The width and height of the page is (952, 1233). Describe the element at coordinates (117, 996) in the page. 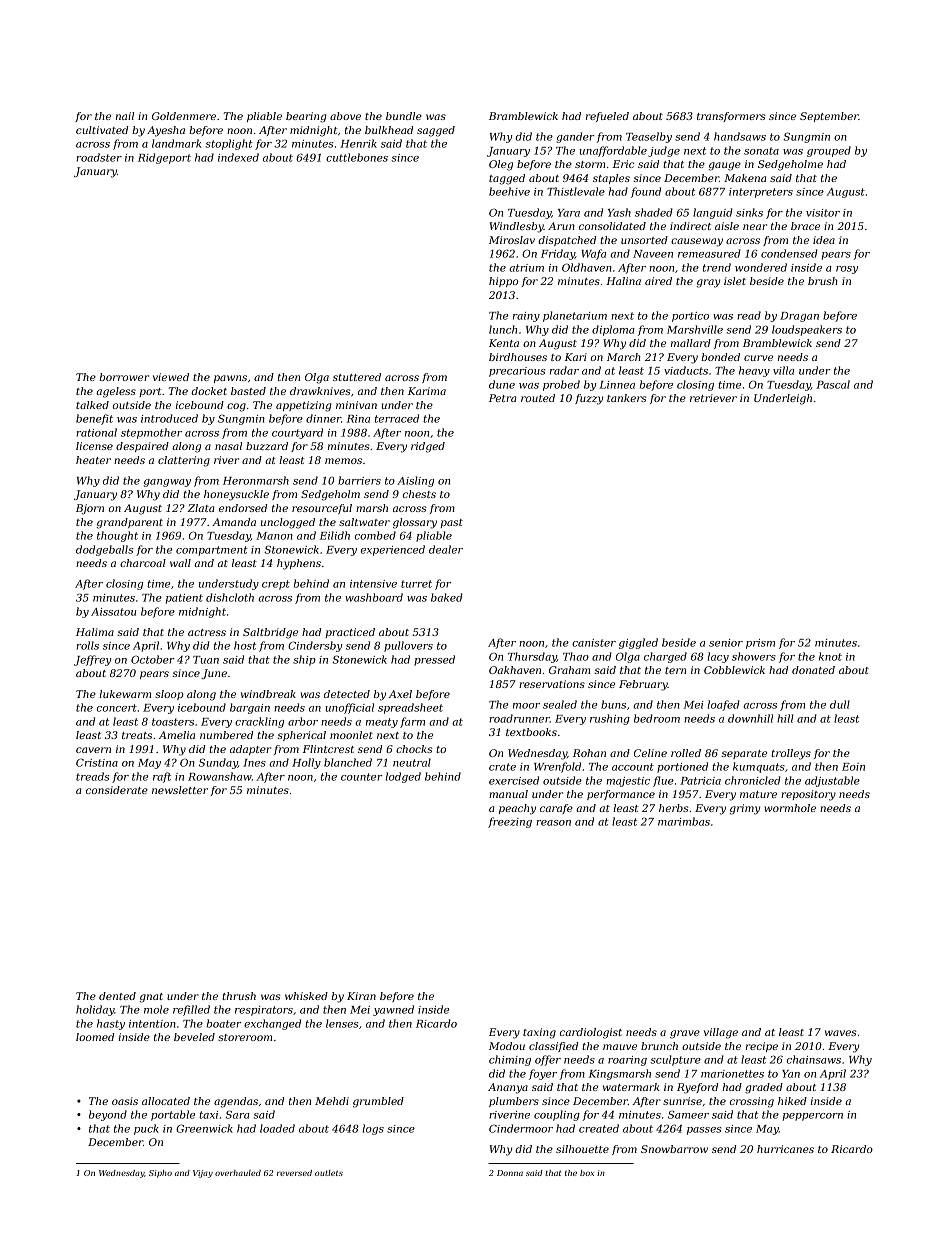

I see `dented` at that location.
